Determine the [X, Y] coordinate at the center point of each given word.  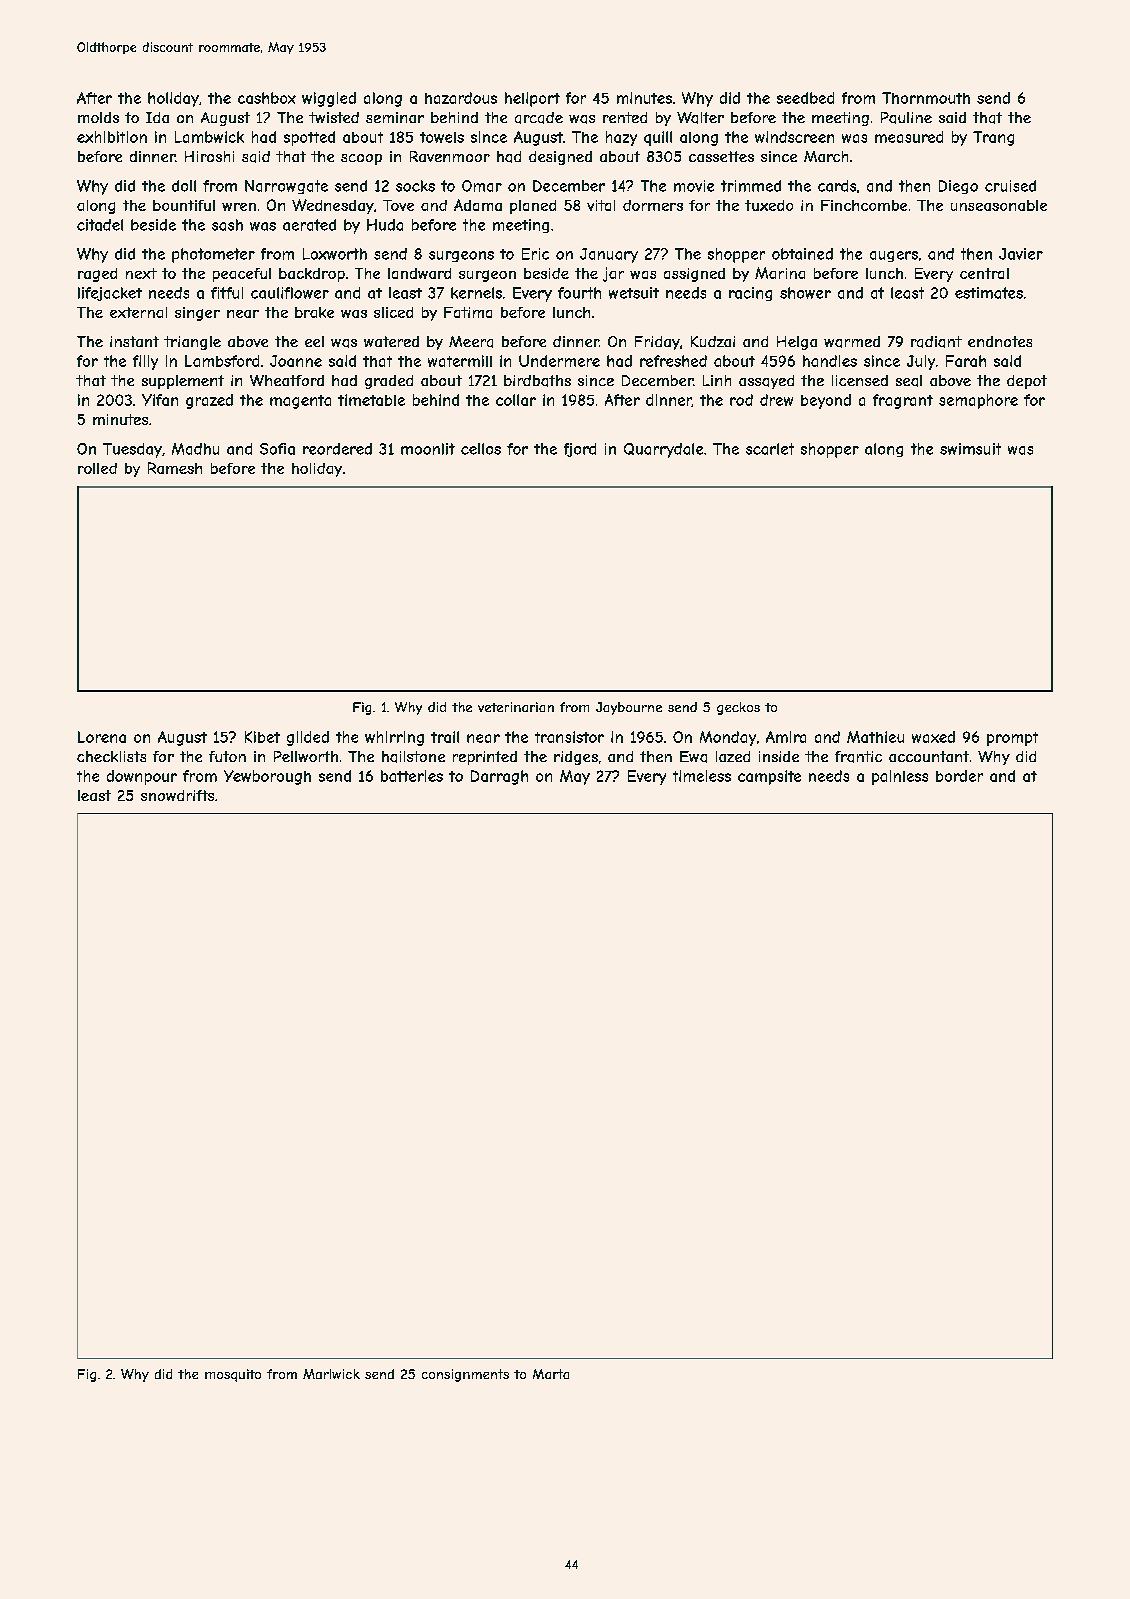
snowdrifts [177, 795]
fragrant [903, 401]
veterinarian [516, 707]
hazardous [461, 98]
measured [909, 137]
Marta [551, 1374]
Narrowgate [286, 187]
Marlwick [331, 1374]
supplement [183, 382]
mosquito [233, 1375]
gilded [308, 738]
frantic [858, 757]
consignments [465, 1375]
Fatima [468, 312]
